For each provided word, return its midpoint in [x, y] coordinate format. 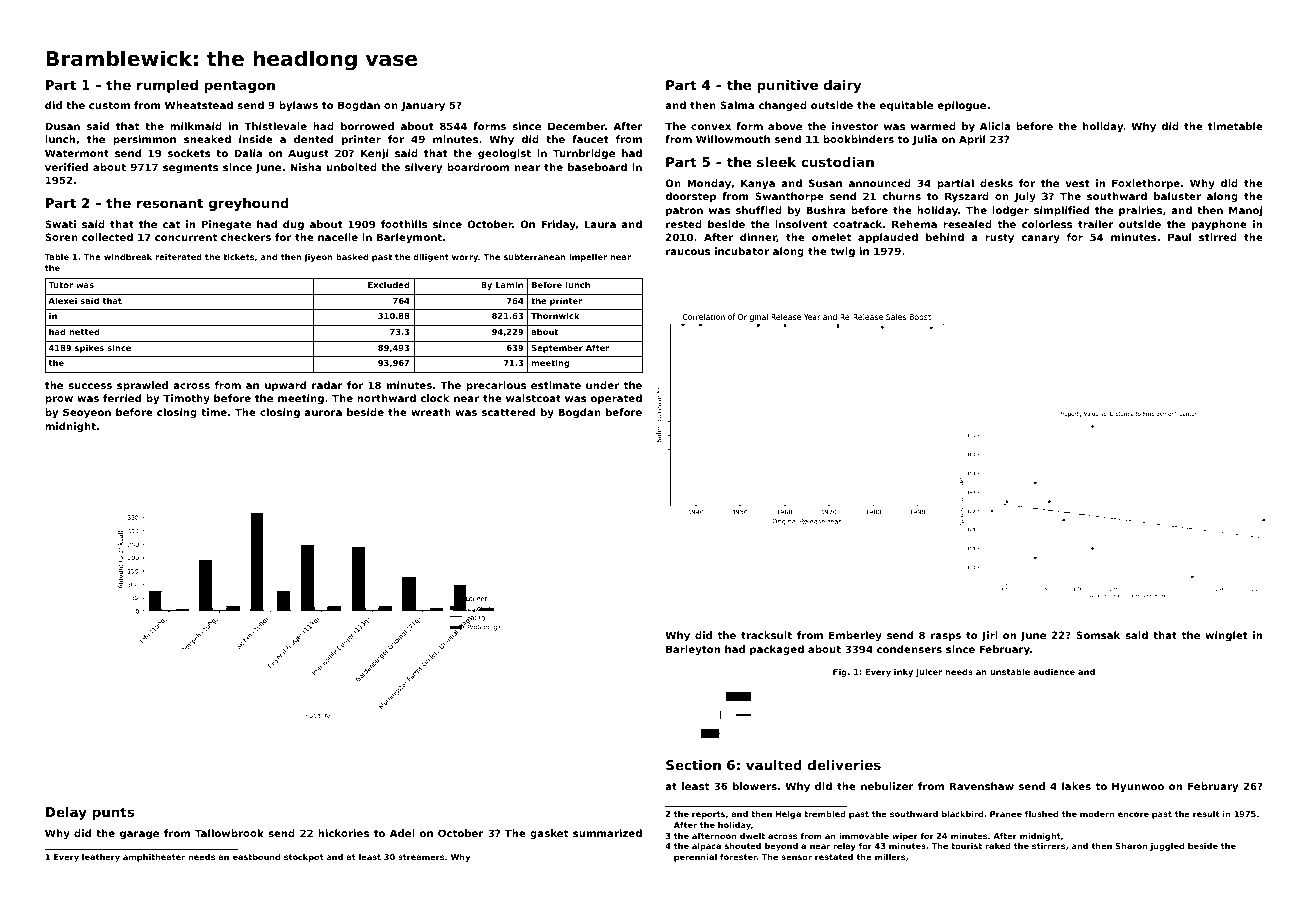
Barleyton [693, 650]
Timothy [186, 399]
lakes [1076, 786]
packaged [777, 650]
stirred [1218, 237]
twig [842, 252]
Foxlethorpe [1146, 184]
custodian [837, 162]
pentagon [240, 86]
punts [113, 813]
